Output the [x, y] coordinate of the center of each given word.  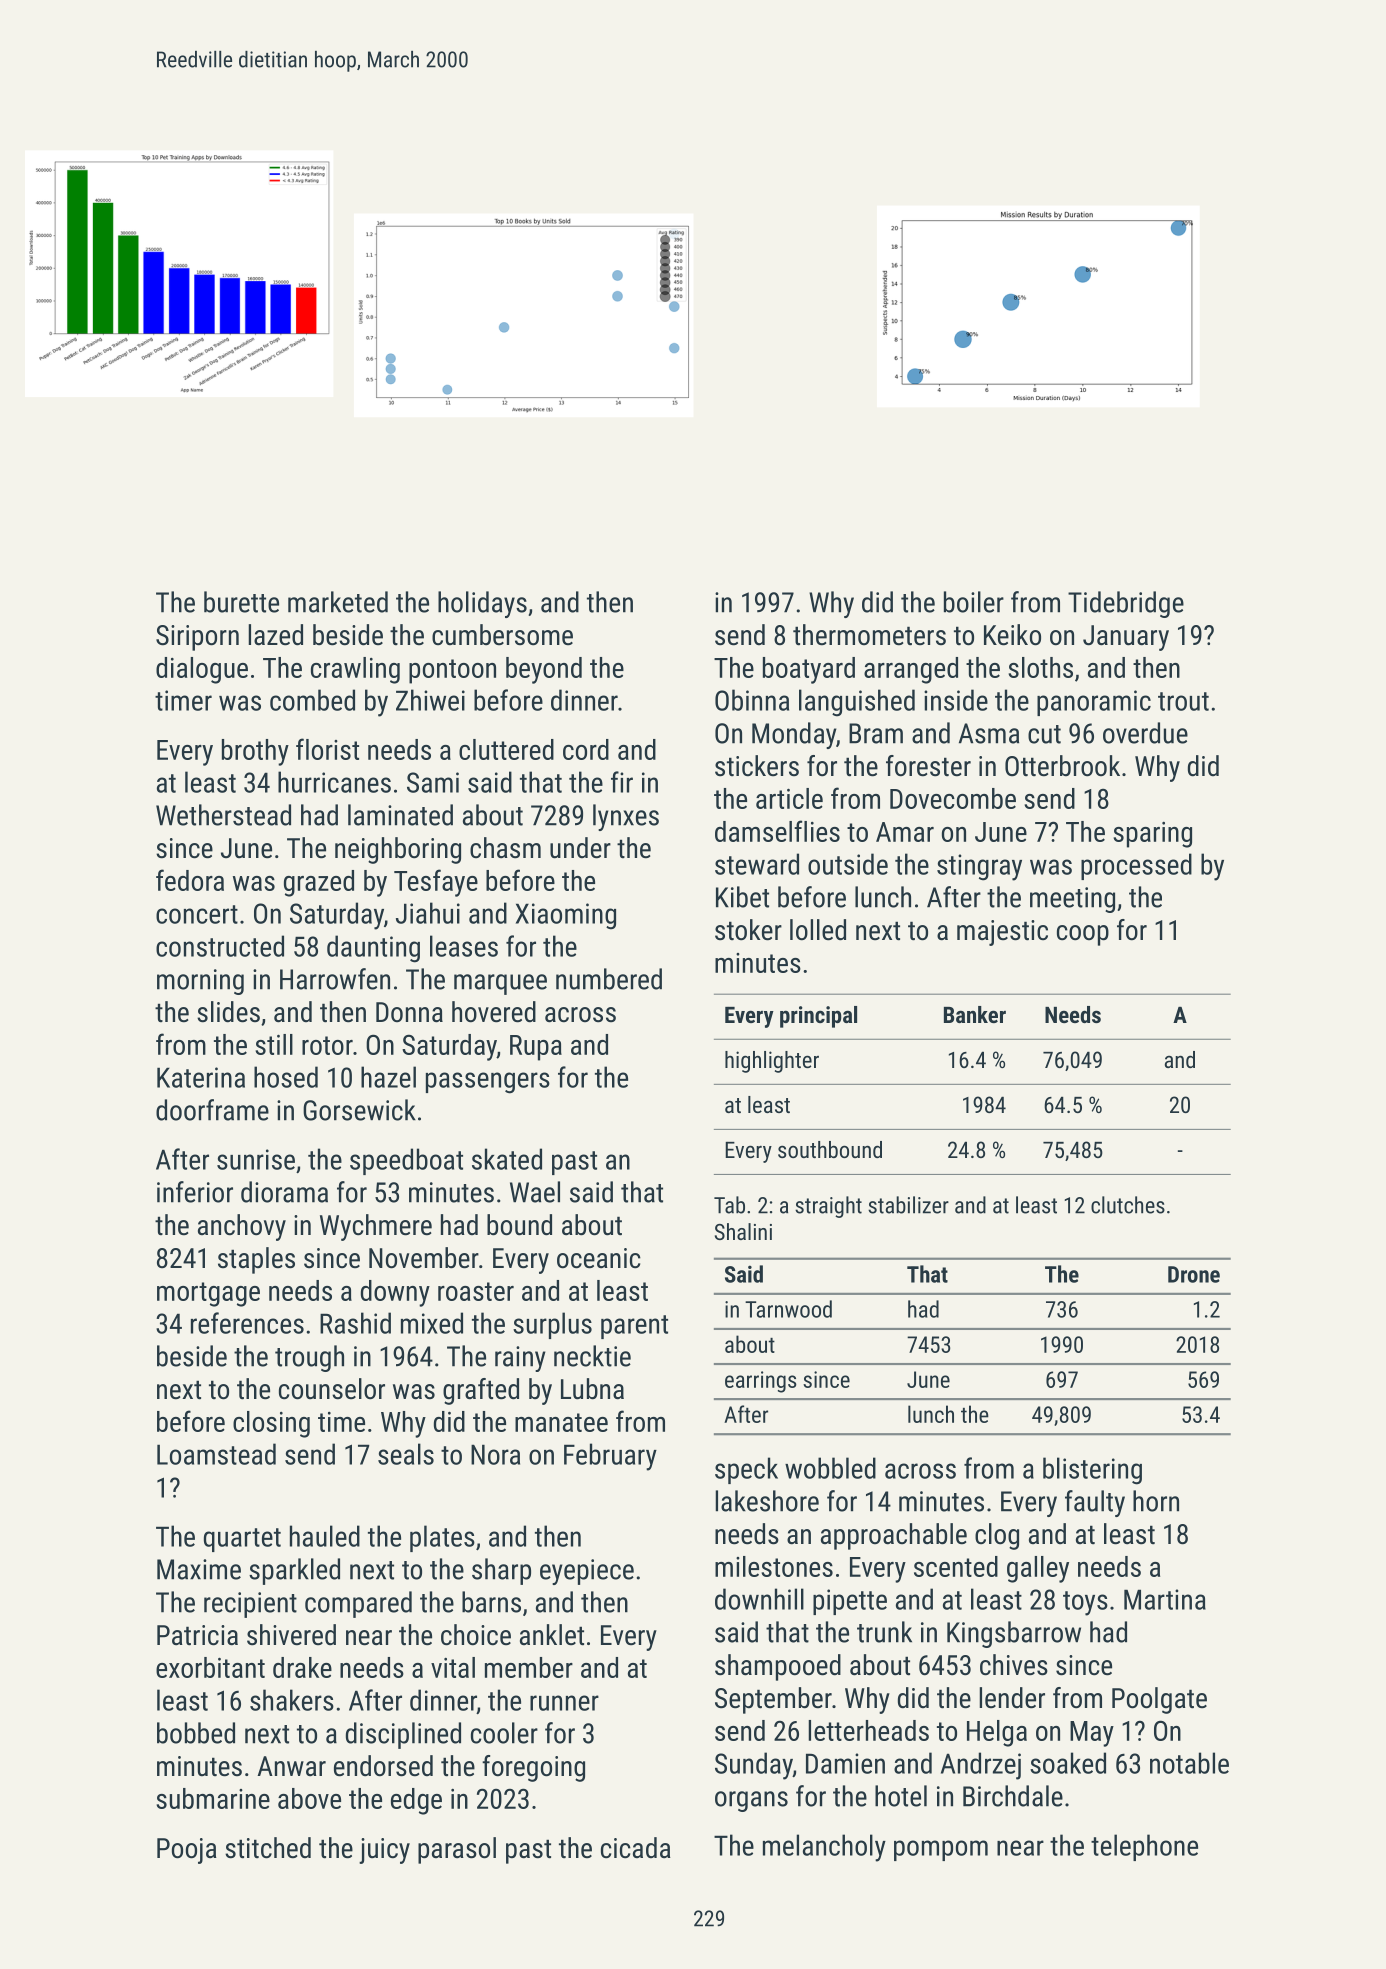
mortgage [208, 1294]
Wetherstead [223, 815]
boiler [974, 602]
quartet [242, 1540]
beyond [544, 670]
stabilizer [908, 1205]
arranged [911, 670]
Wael [535, 1192]
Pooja [187, 1851]
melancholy [824, 1848]
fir [622, 782]
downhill [759, 1599]
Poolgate [1159, 1700]
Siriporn [197, 638]
